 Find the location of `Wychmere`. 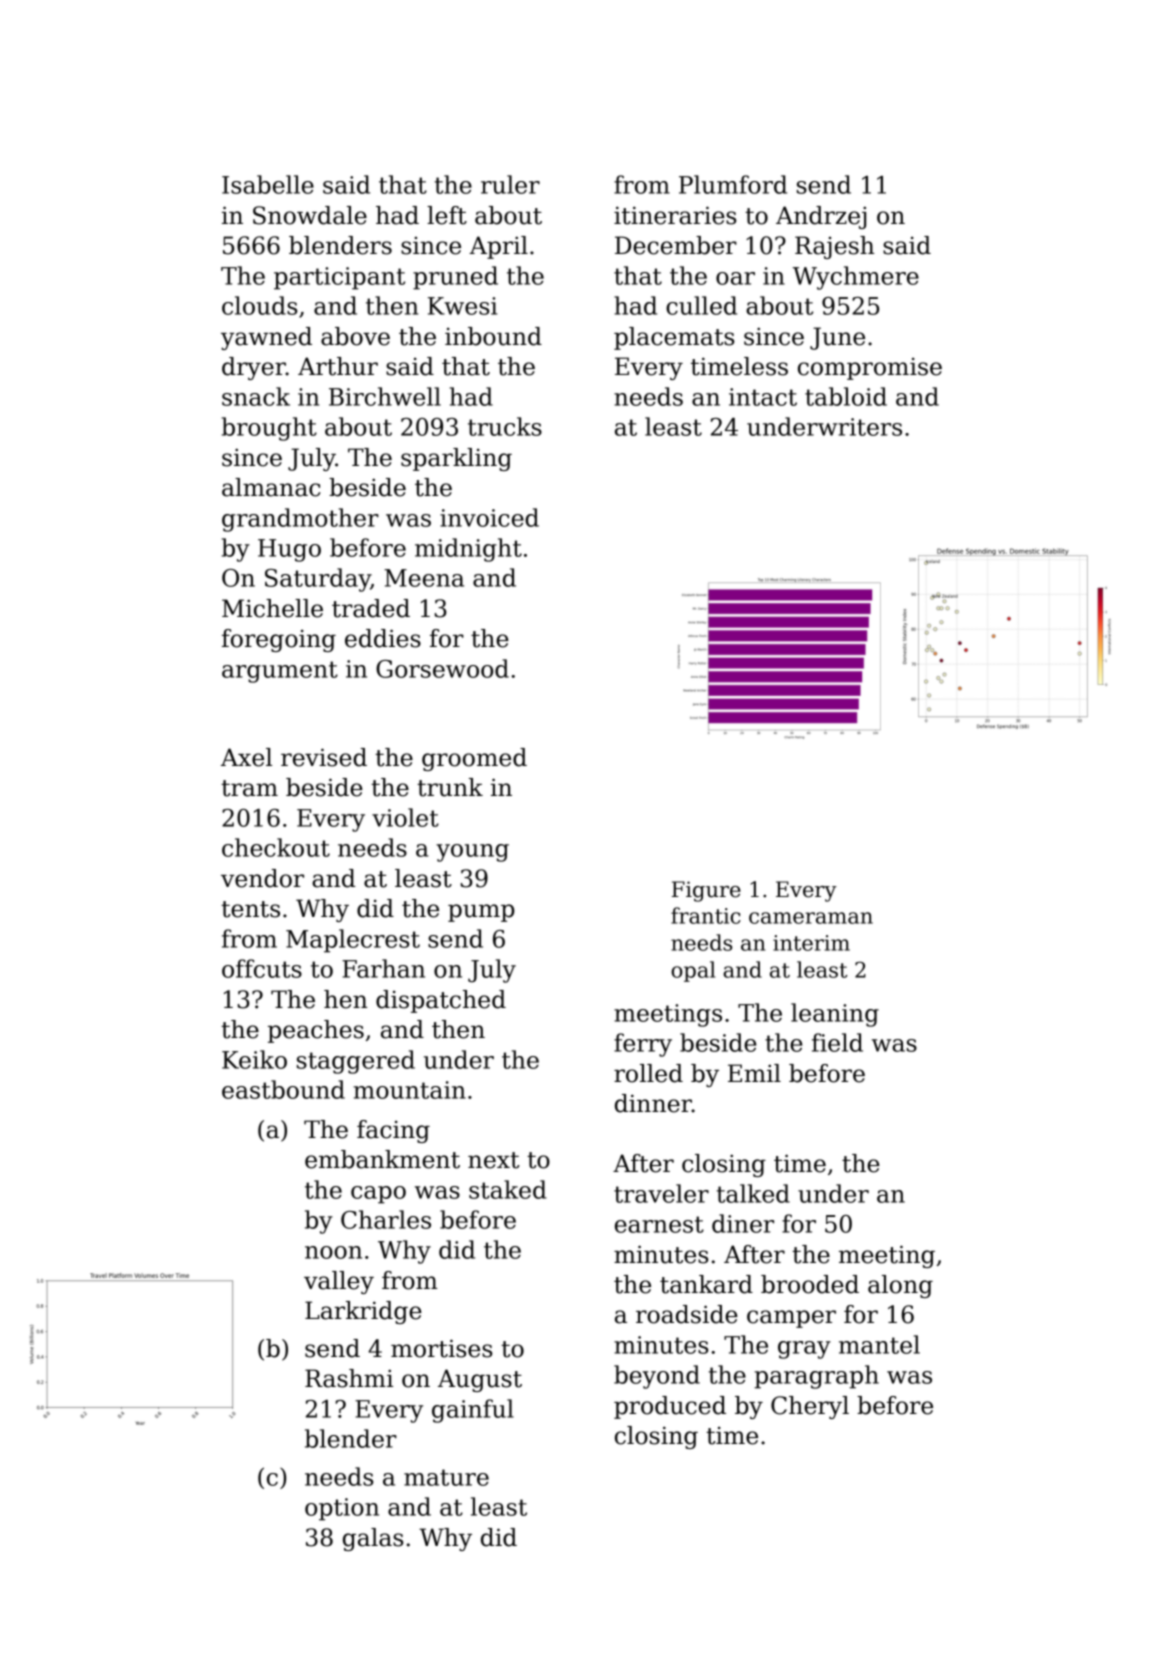

Wychmere is located at coordinates (856, 278).
